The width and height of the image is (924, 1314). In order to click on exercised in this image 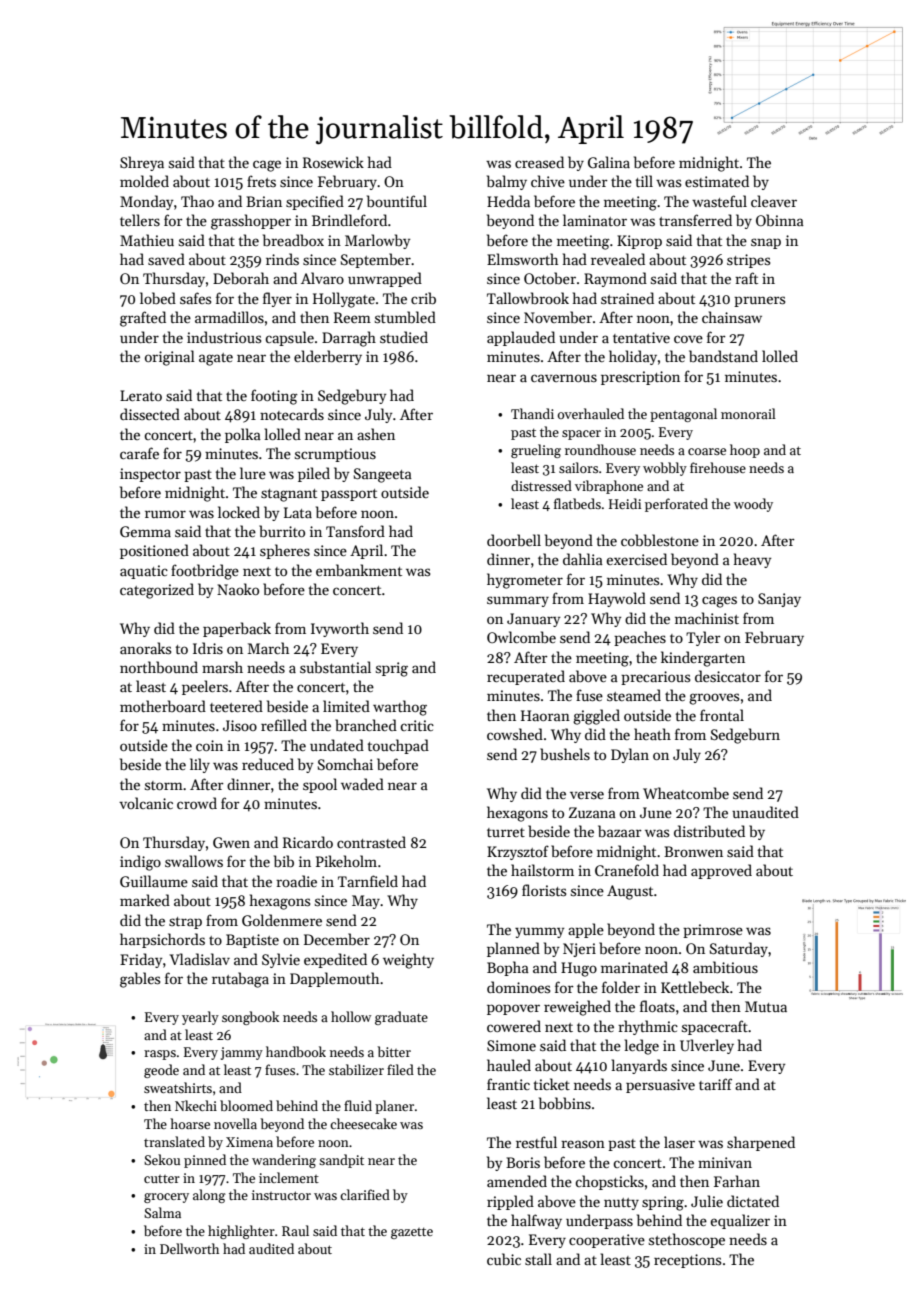, I will do `click(636, 559)`.
